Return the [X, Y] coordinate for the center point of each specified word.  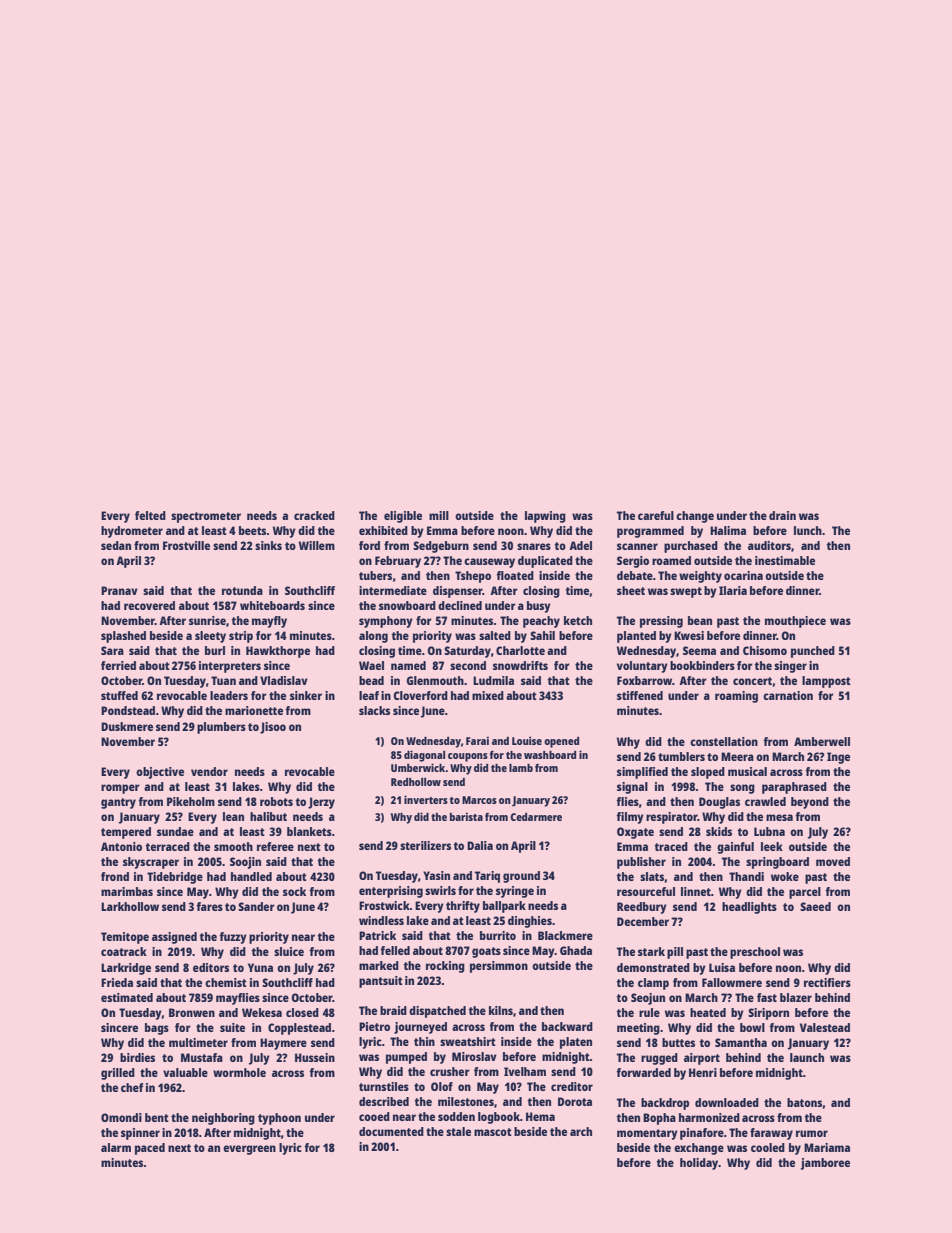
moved [833, 861]
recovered [149, 605]
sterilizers [425, 845]
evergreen [249, 1150]
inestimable [785, 560]
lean [233, 816]
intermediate [393, 590]
